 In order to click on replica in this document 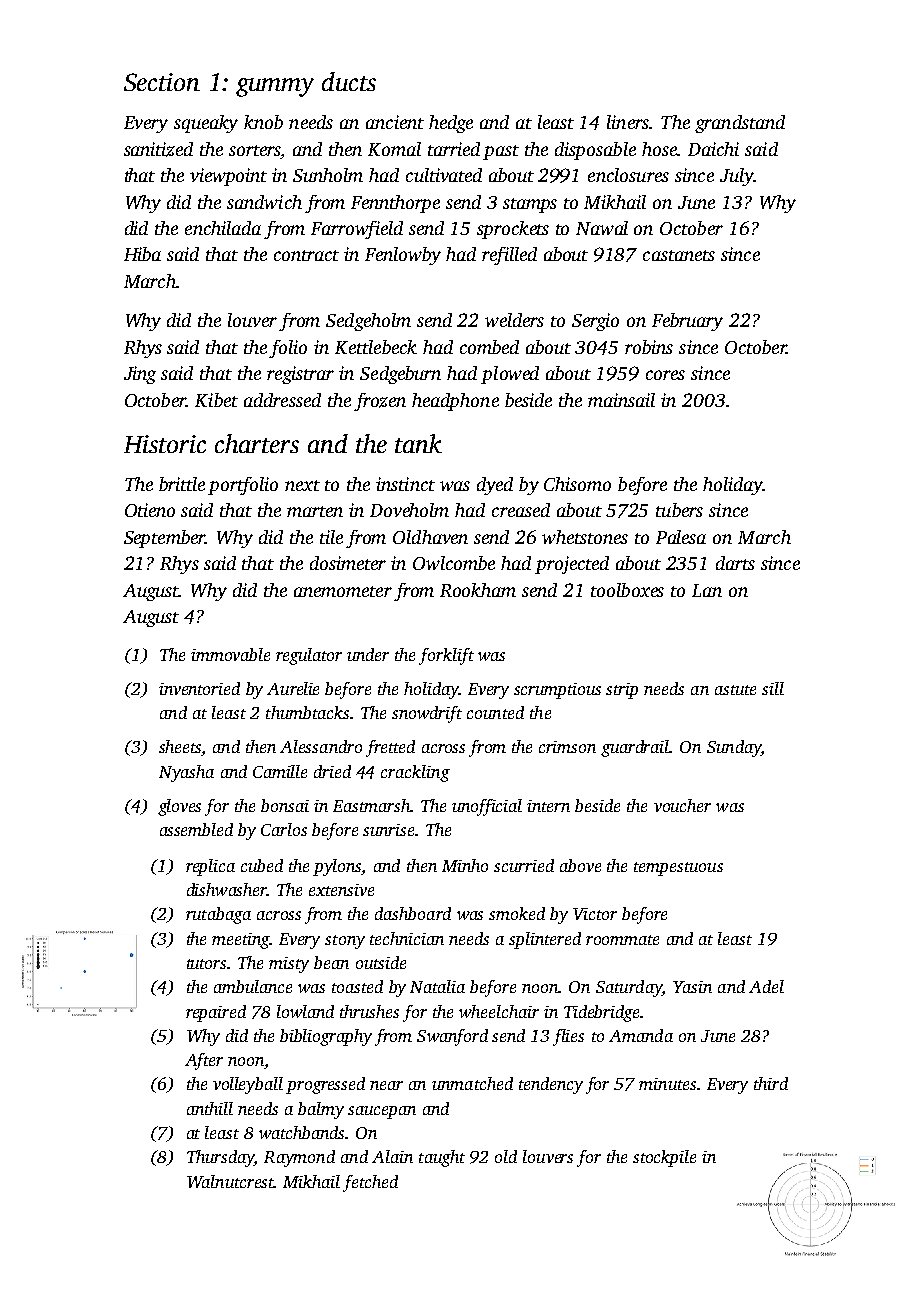, I will do `click(210, 867)`.
